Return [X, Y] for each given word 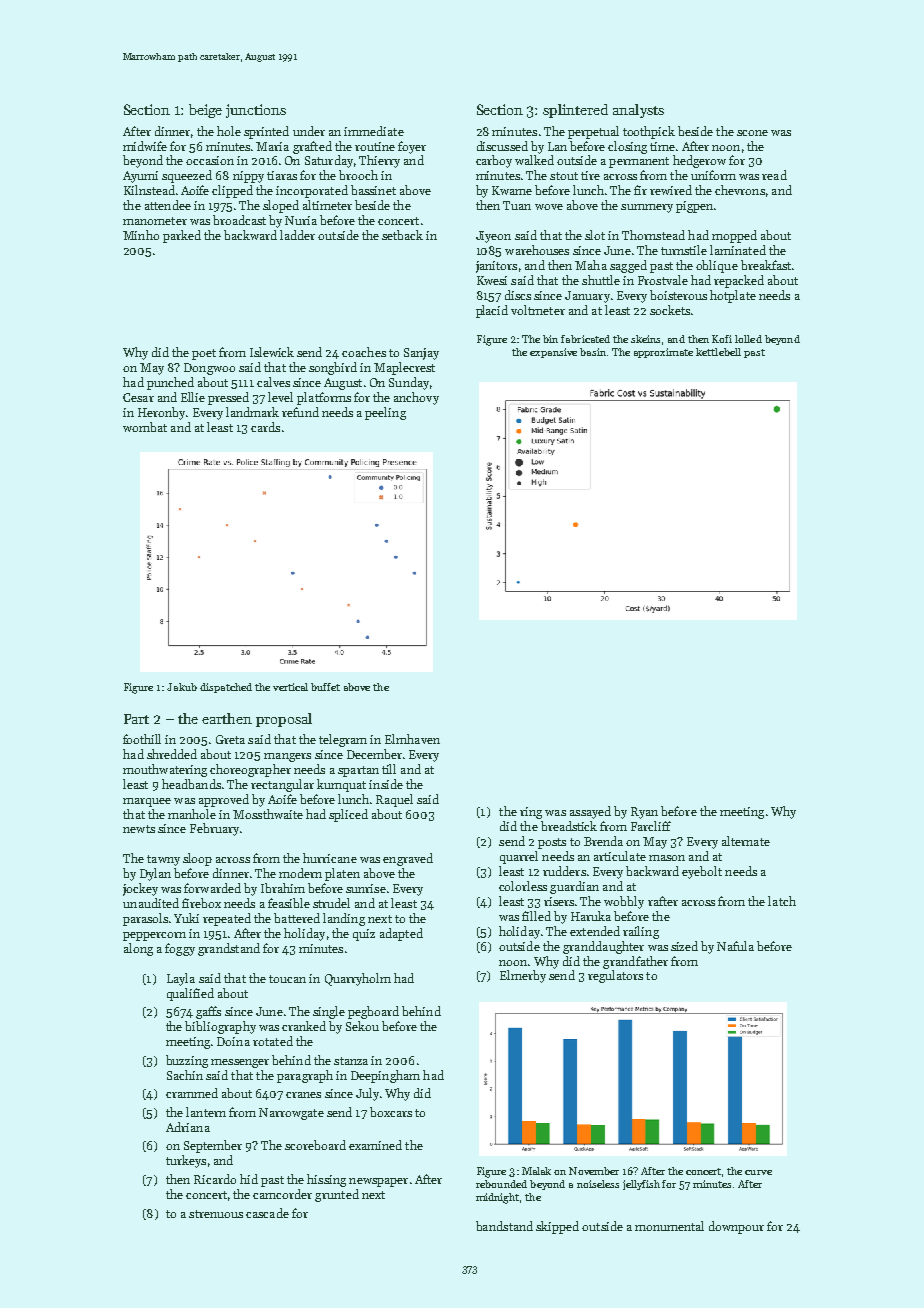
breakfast [766, 265]
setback [402, 235]
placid [492, 311]
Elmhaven [412, 739]
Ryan [644, 813]
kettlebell [718, 352]
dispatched [226, 688]
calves [273, 382]
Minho [141, 235]
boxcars [391, 1112]
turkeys [186, 1161]
